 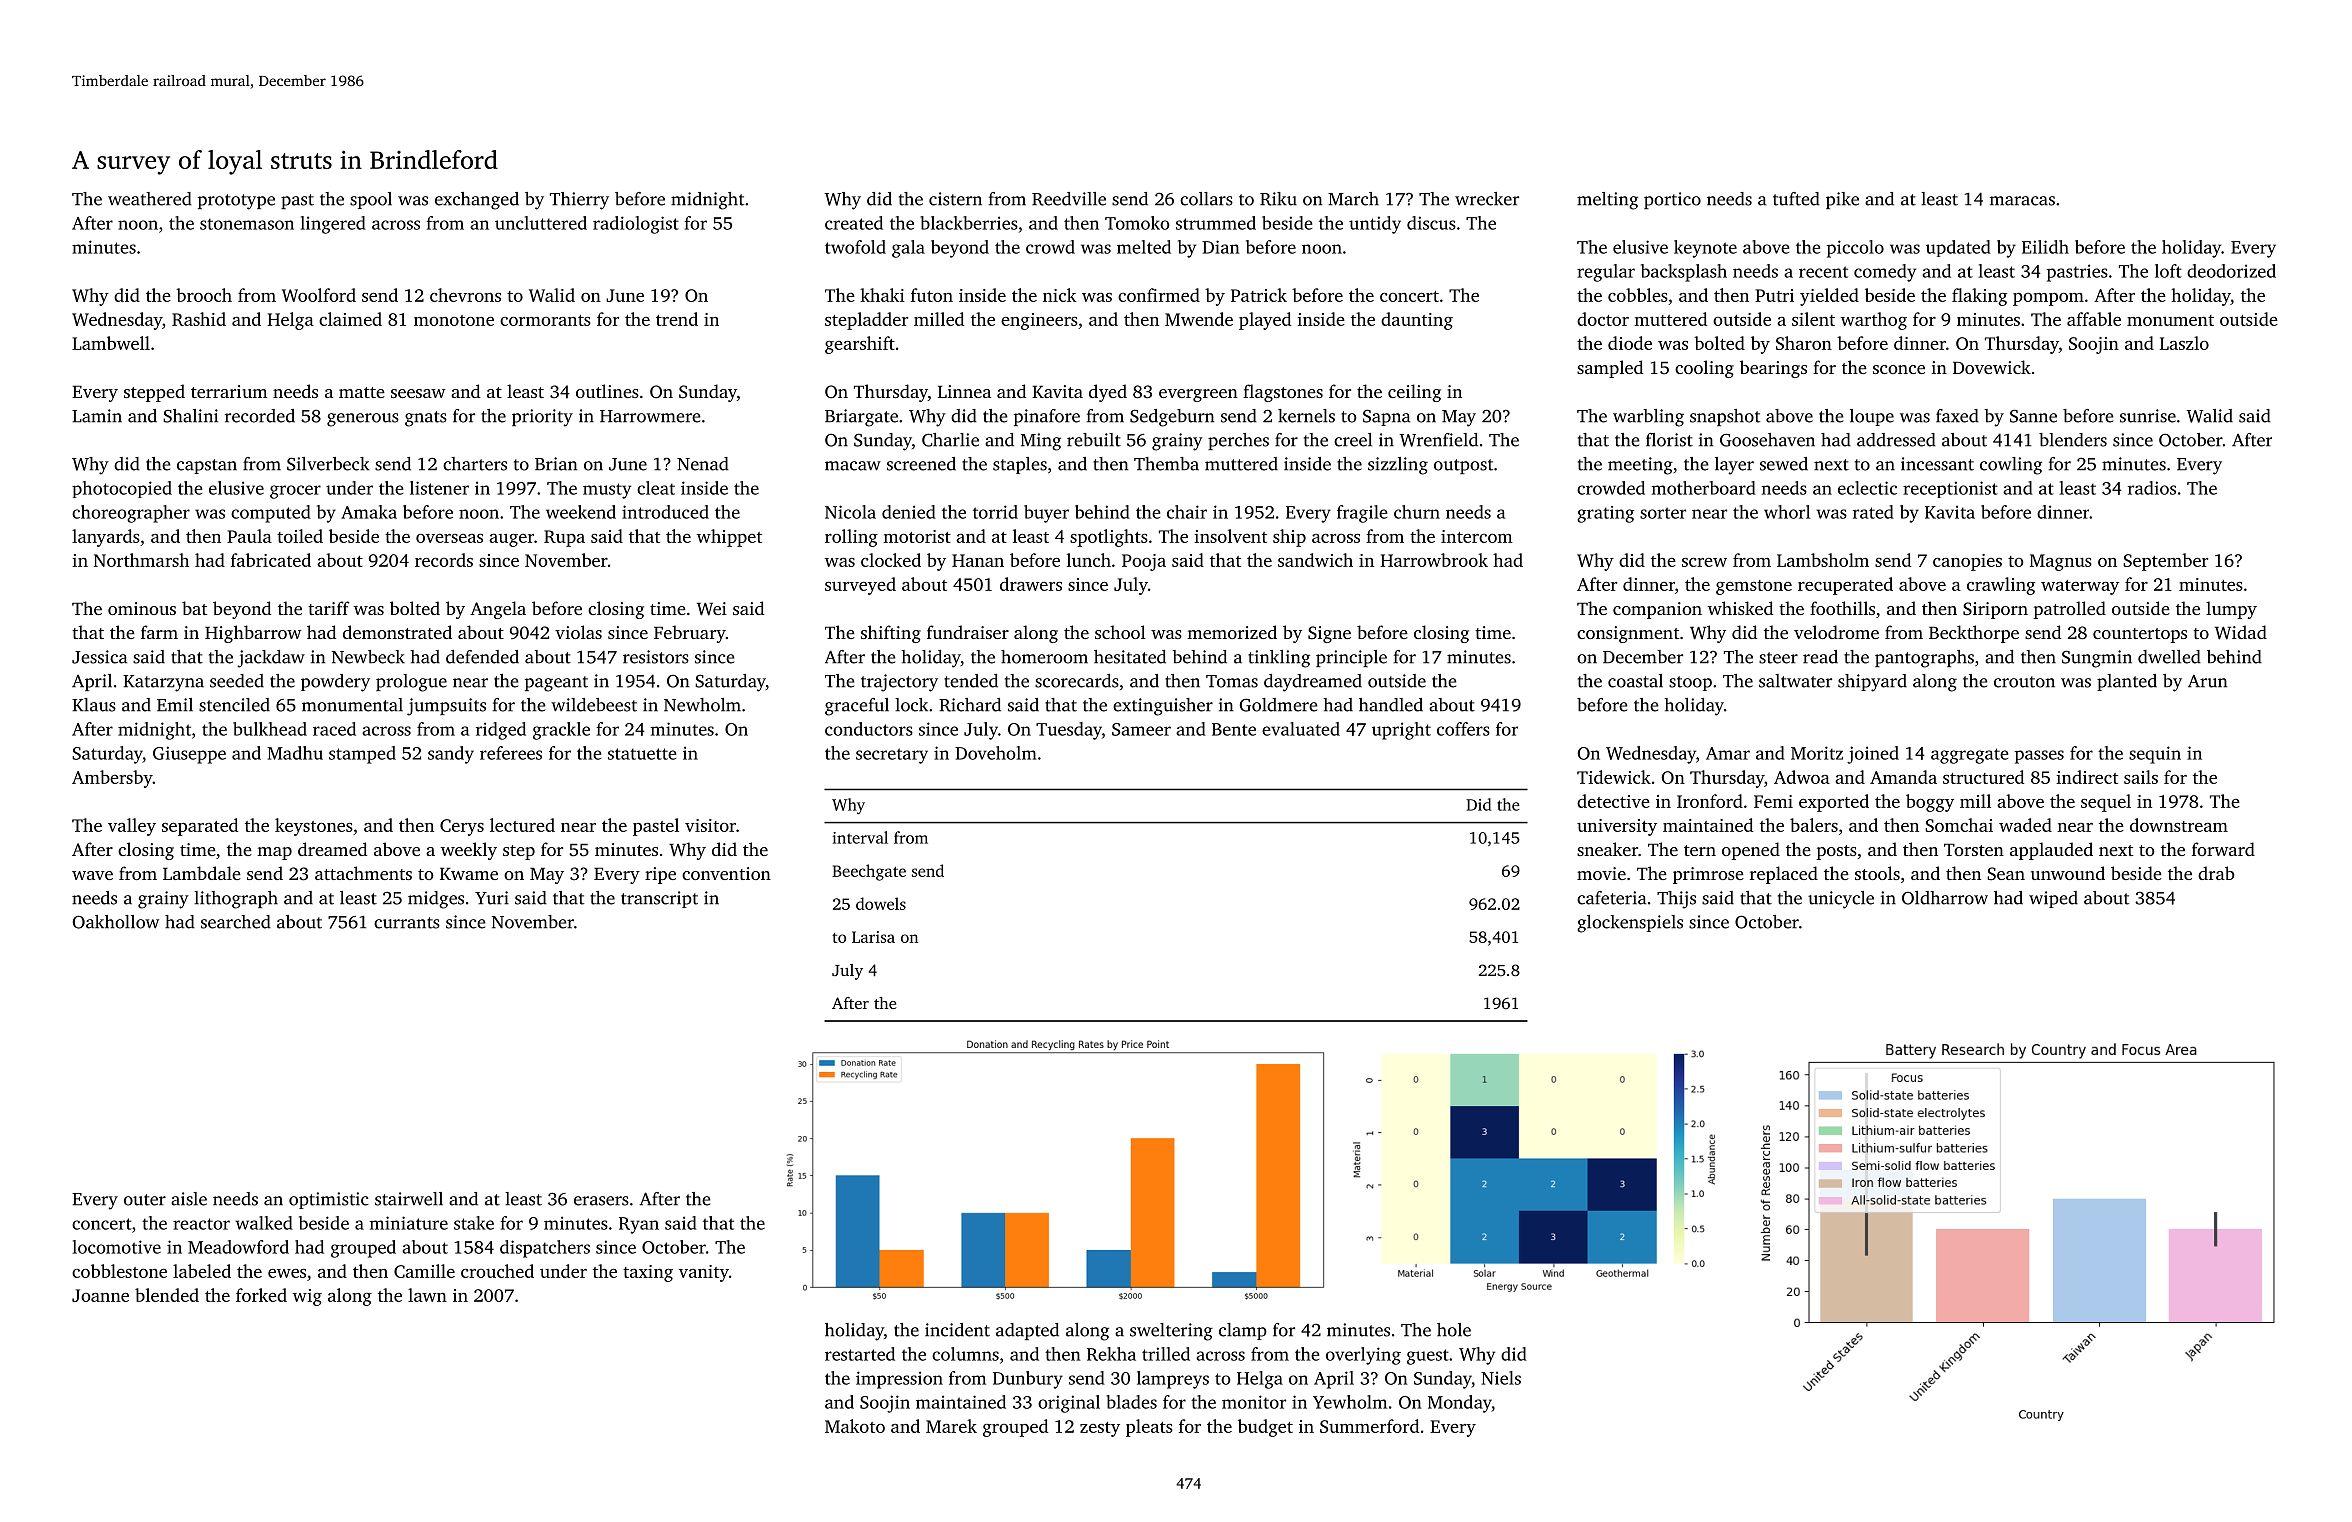 What do you see at coordinates (204, 295) in the screenshot?
I see `brooch` at bounding box center [204, 295].
